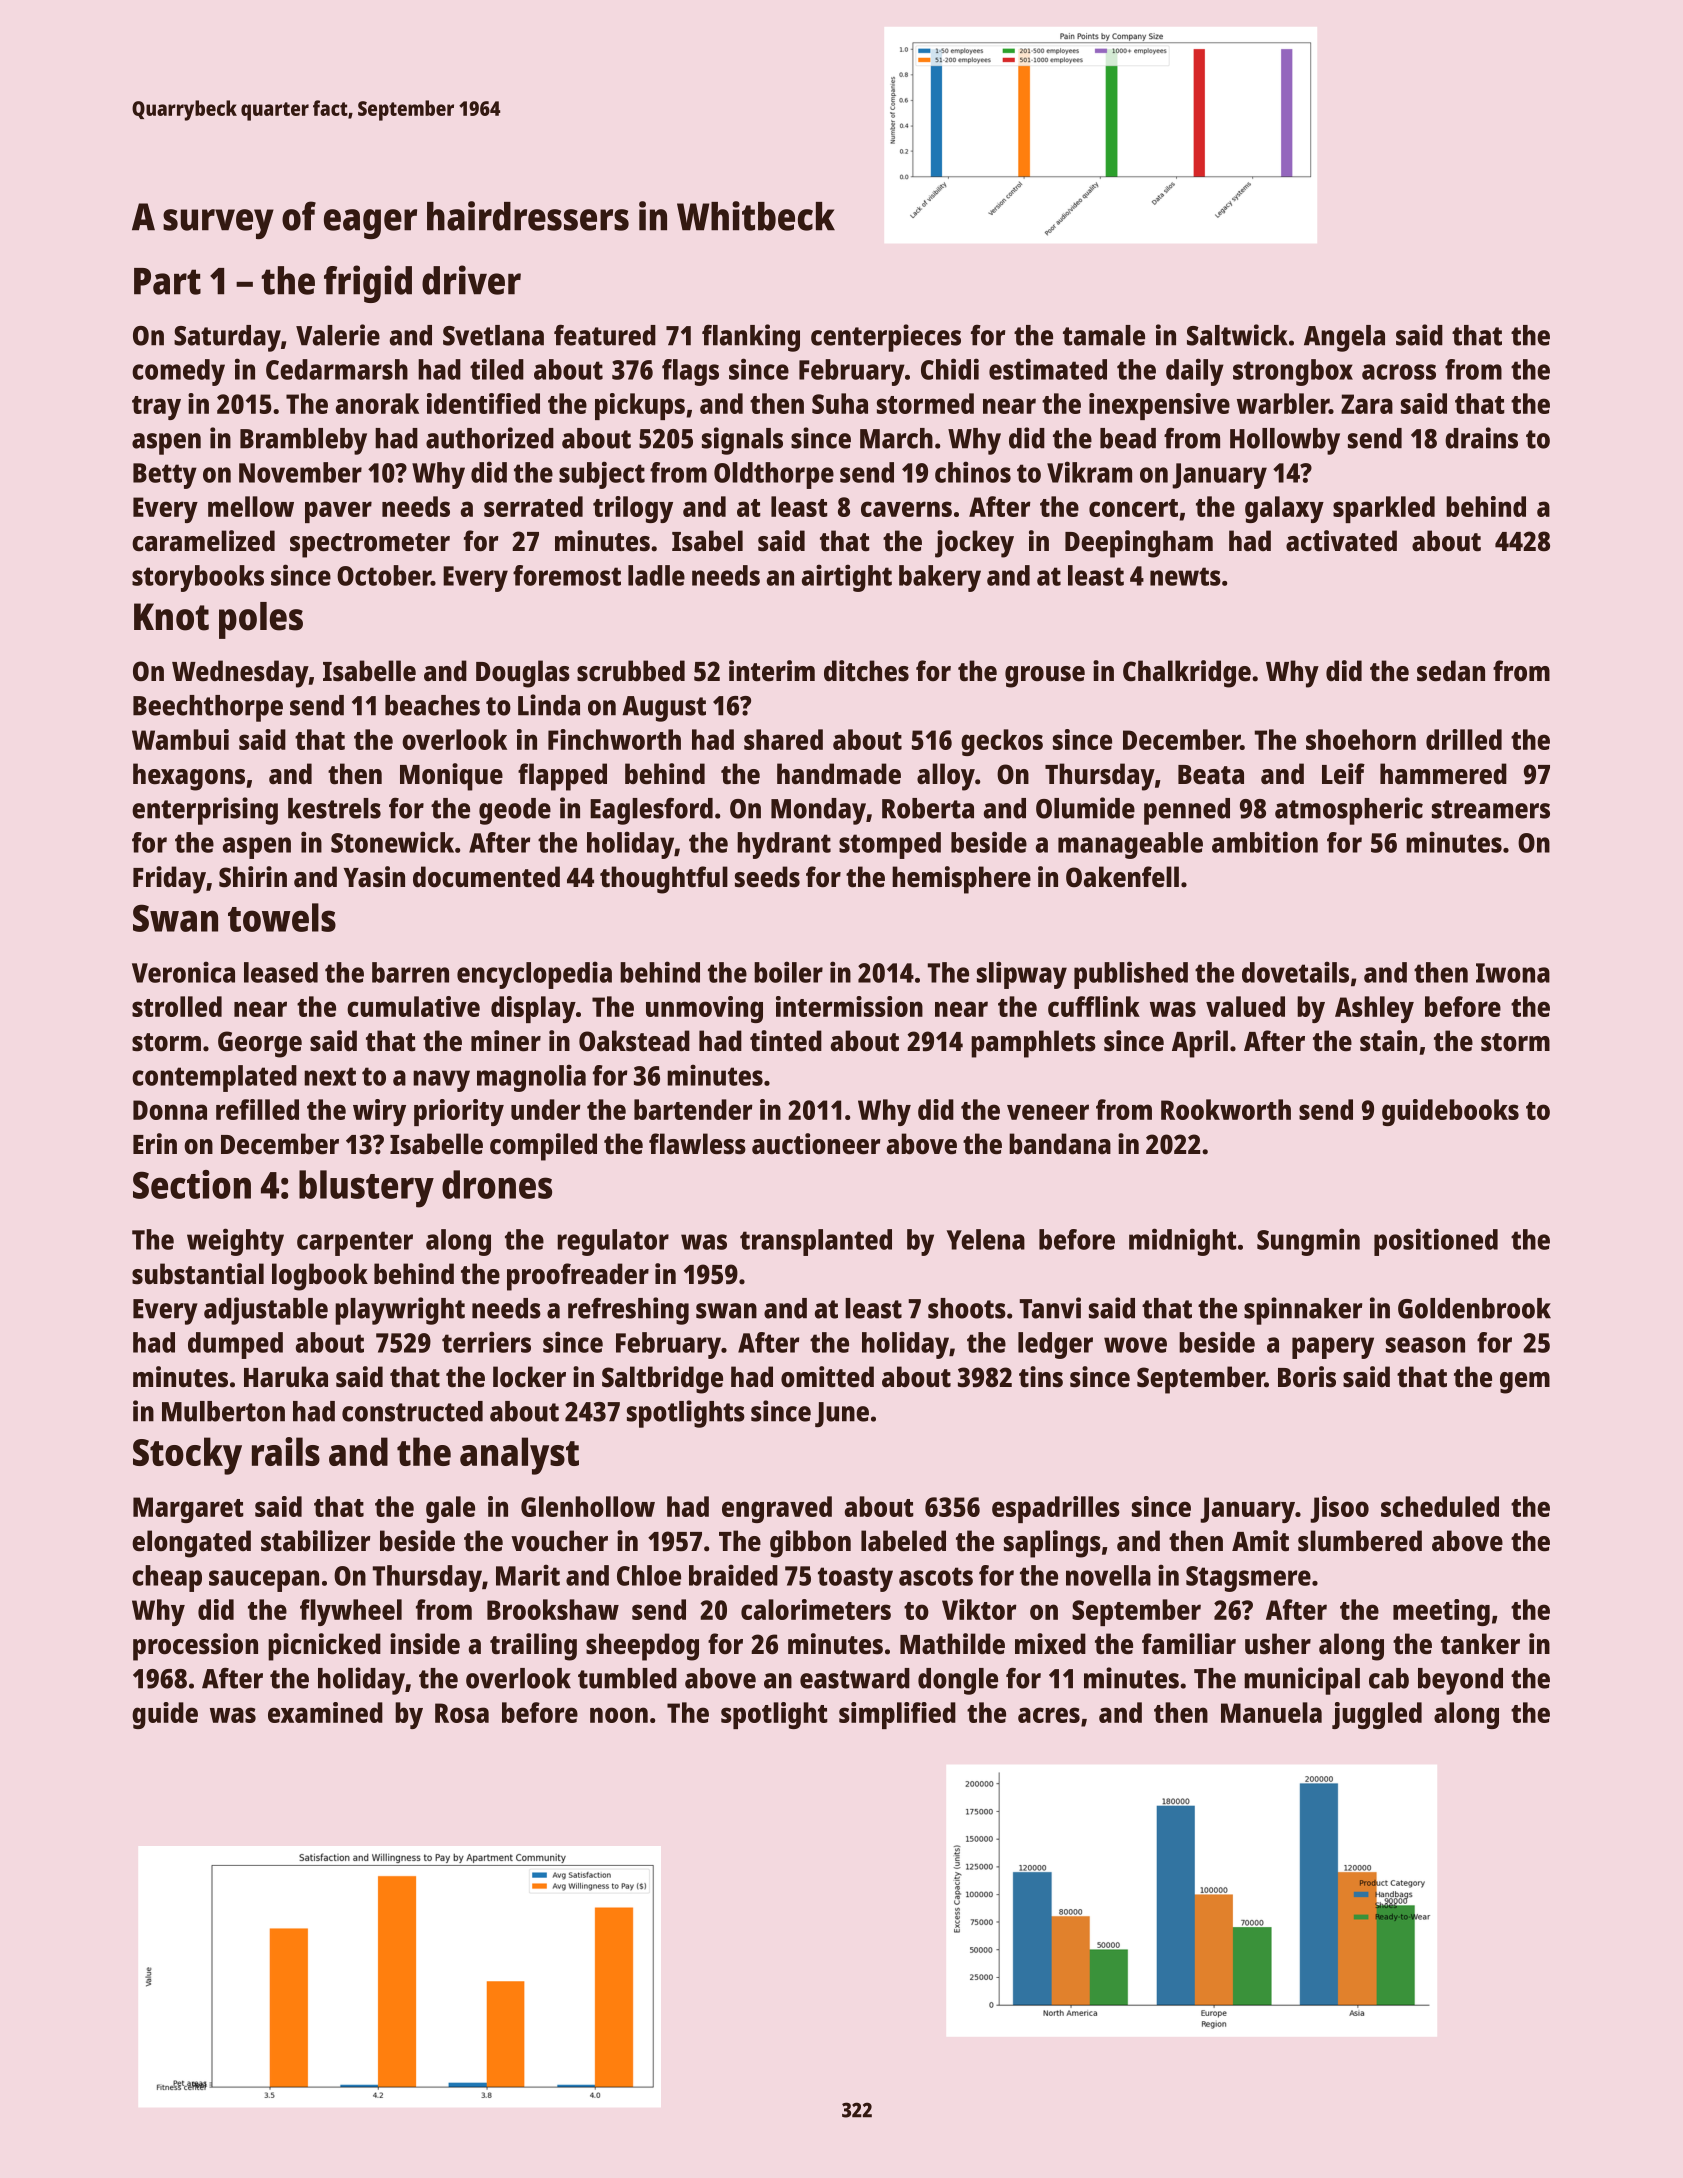  I want to click on Eaglesford, so click(651, 811).
